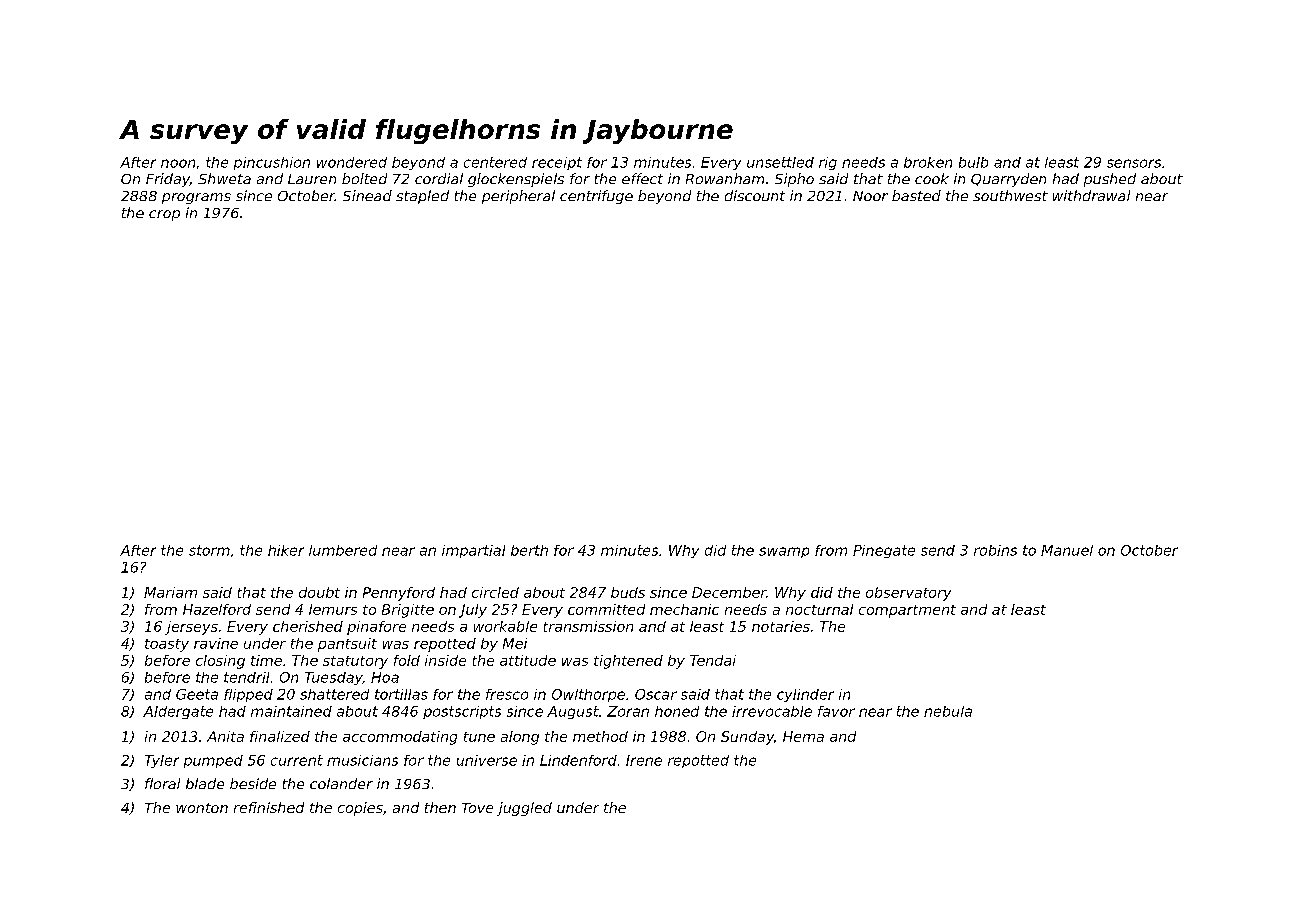 The width and height of the screenshot is (1308, 924). I want to click on southwest, so click(1010, 195).
